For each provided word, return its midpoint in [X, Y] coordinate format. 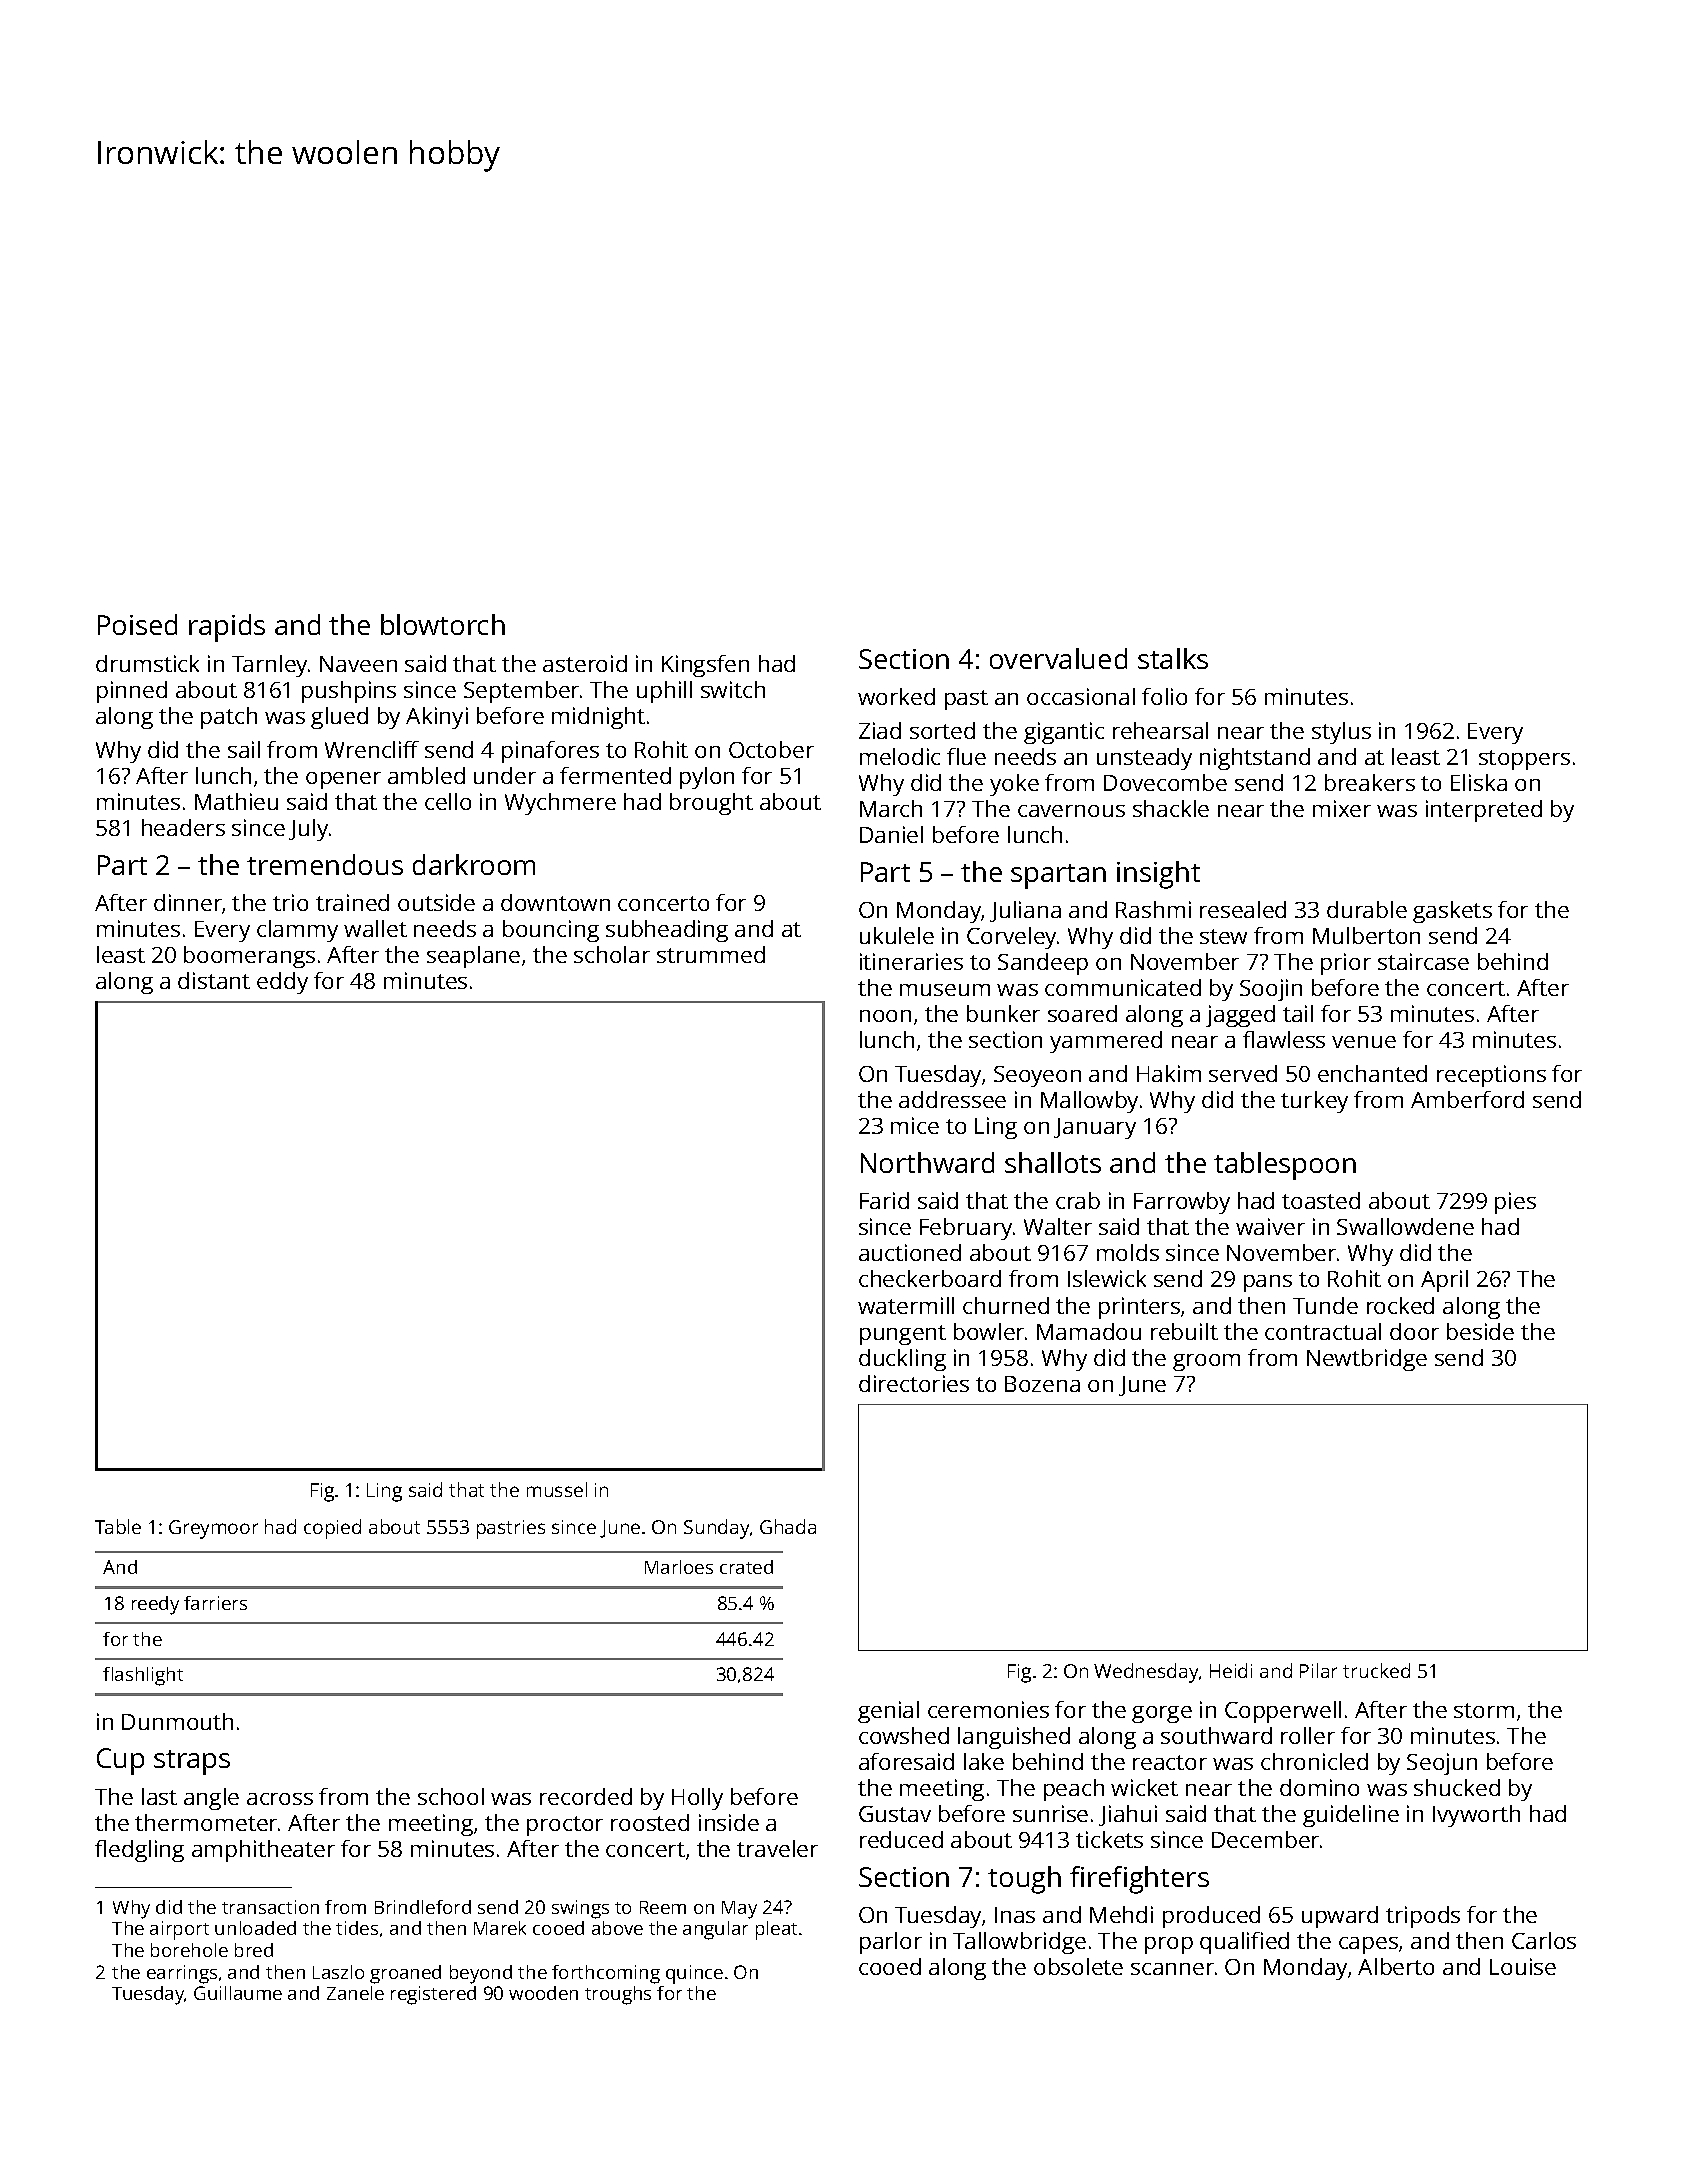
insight [1158, 875]
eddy [282, 983]
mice [915, 1125]
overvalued [1058, 658]
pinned [132, 692]
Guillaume [238, 1993]
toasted [1321, 1200]
